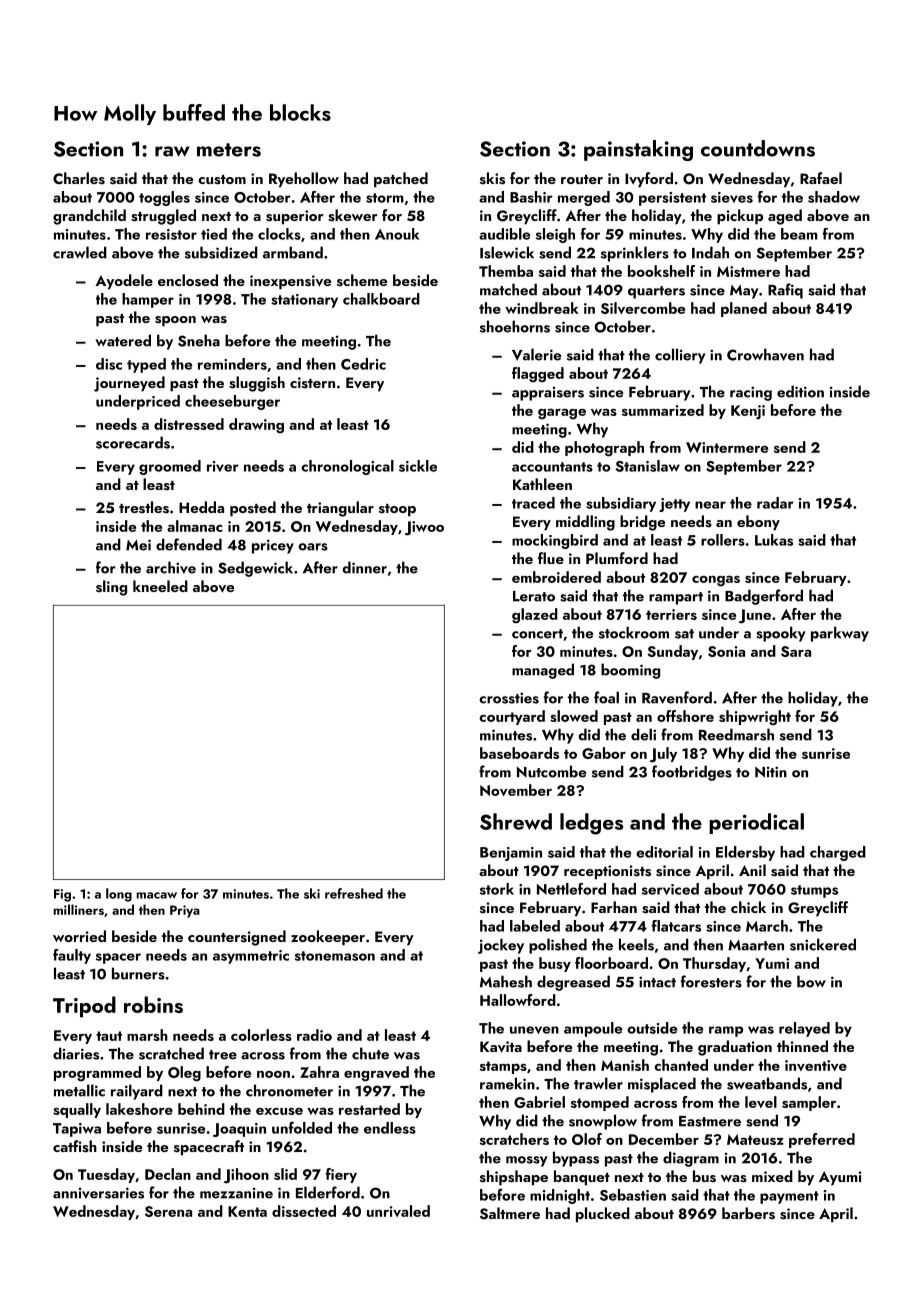 Image resolution: width=924 pixels, height=1314 pixels. What do you see at coordinates (62, 895) in the page?
I see `Fig` at bounding box center [62, 895].
